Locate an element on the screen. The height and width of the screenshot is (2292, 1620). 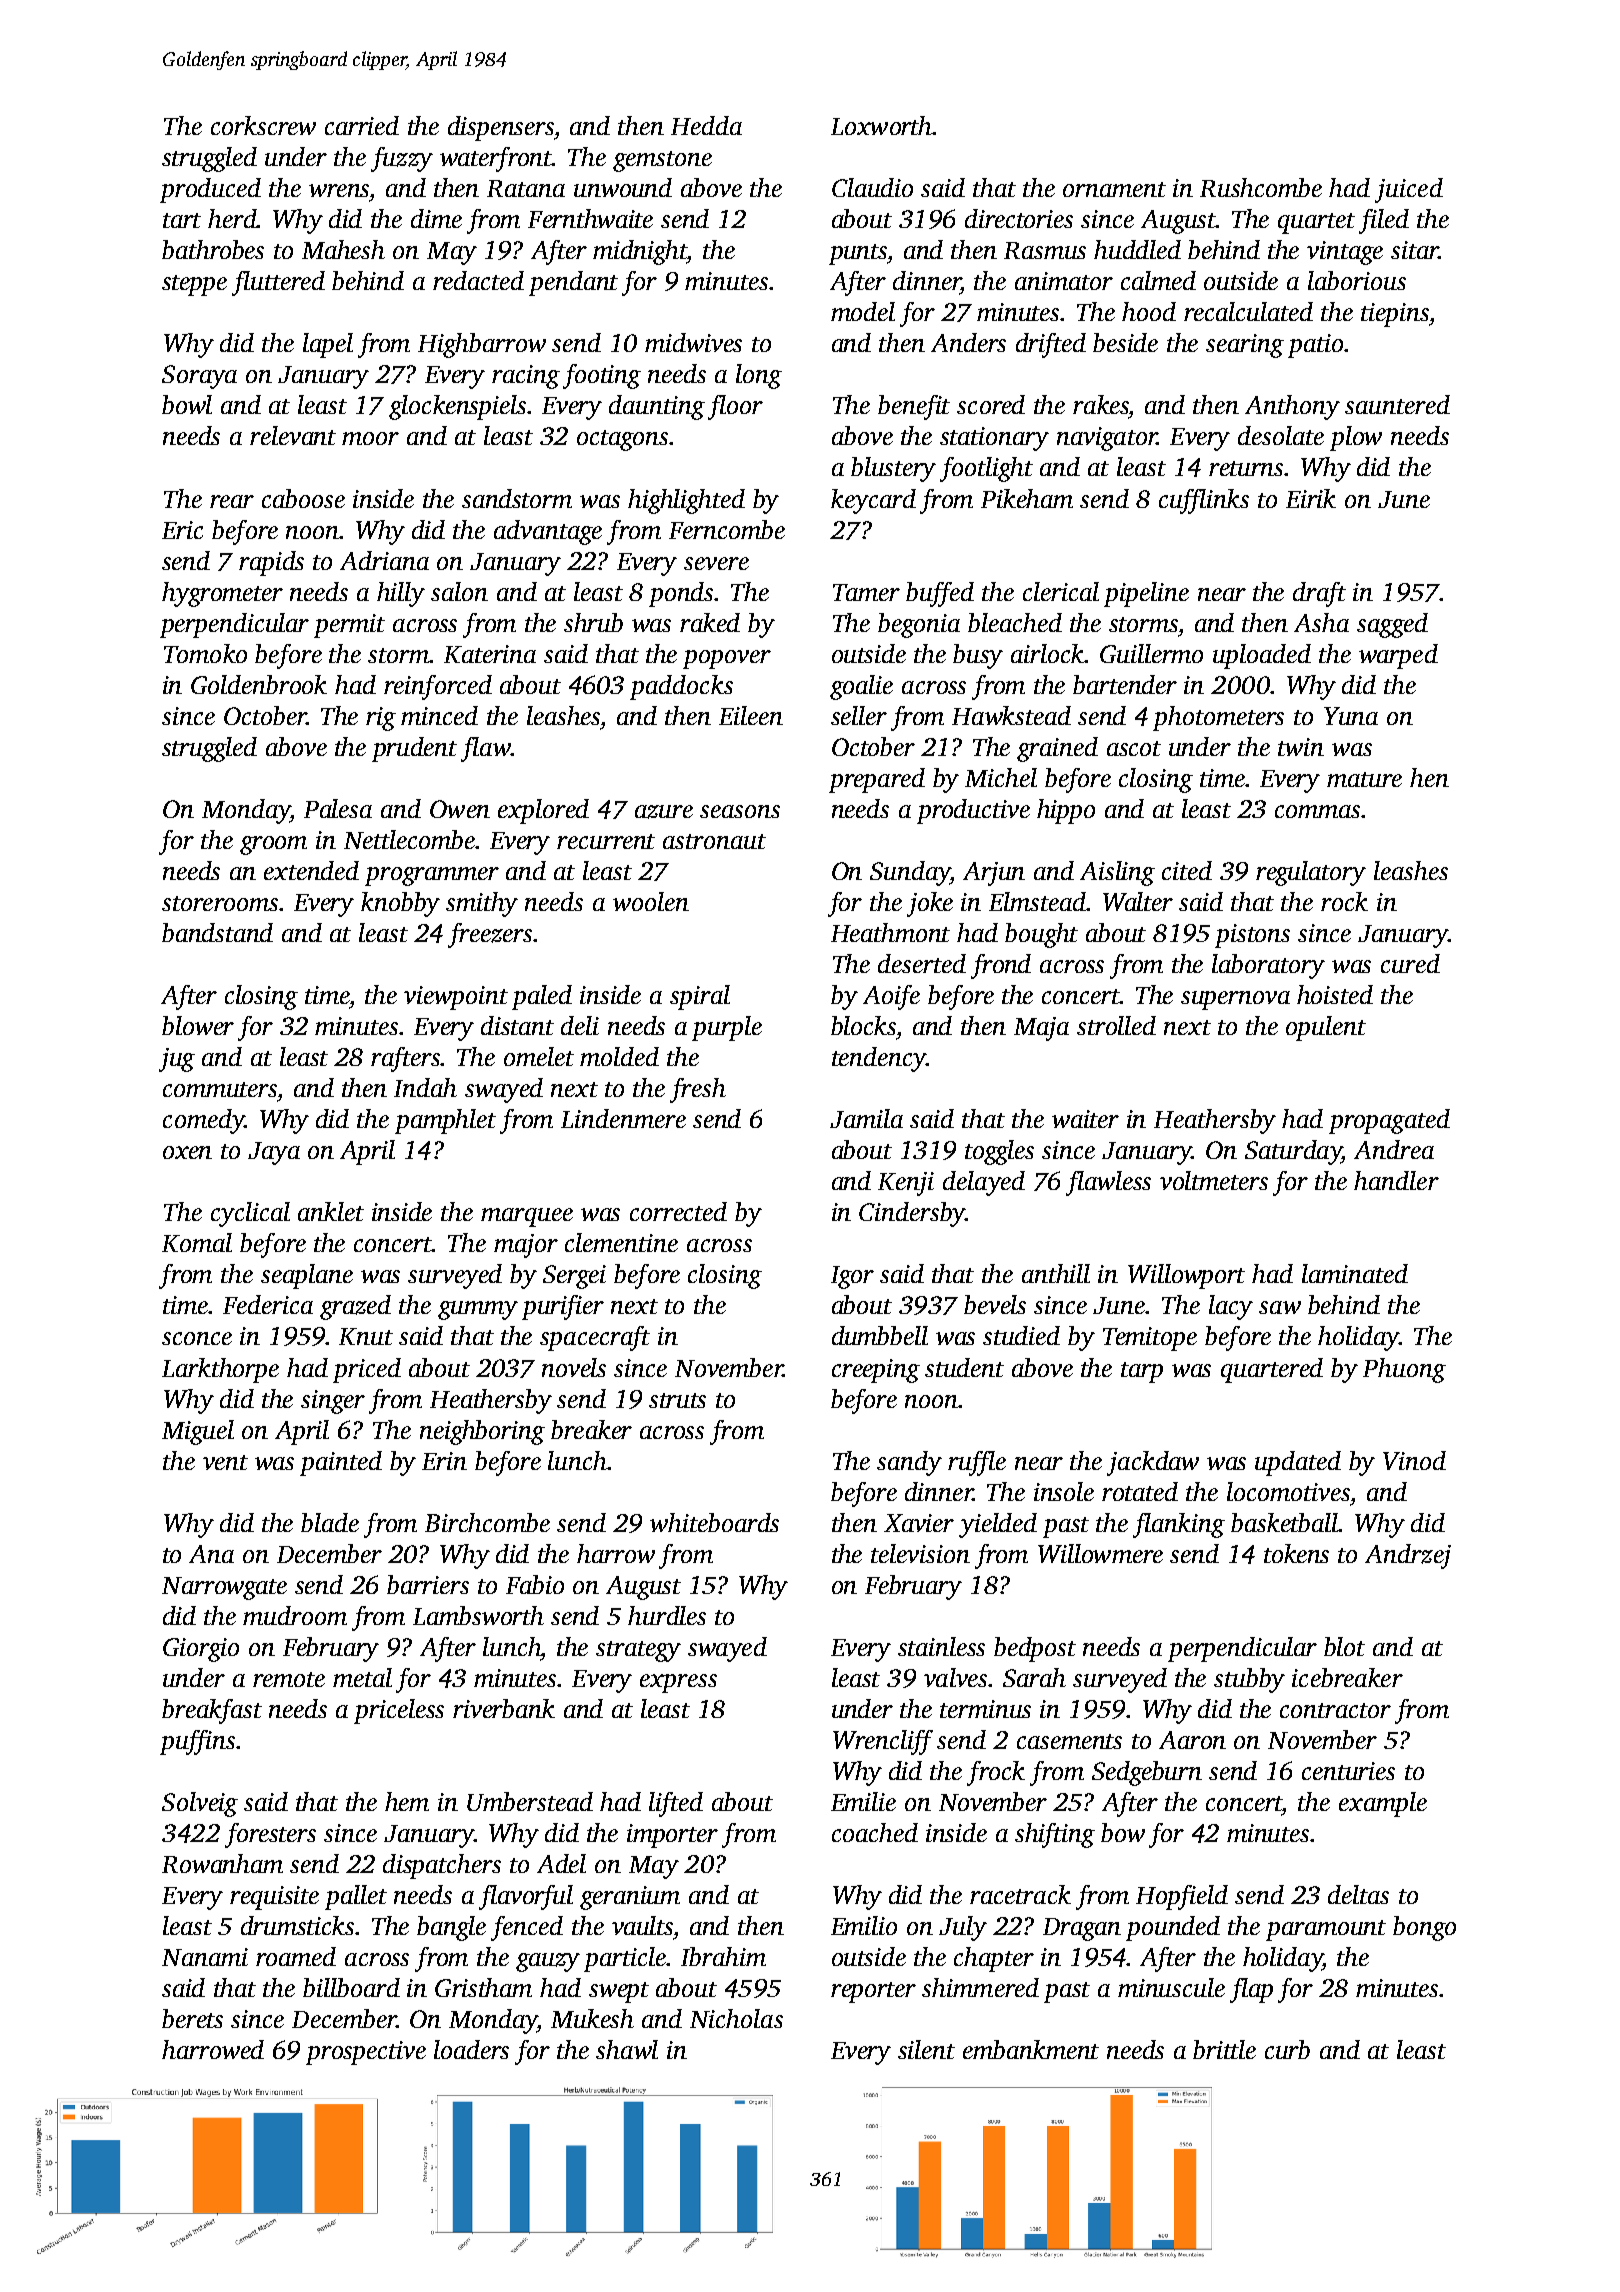
rakes is located at coordinates (1101, 404).
